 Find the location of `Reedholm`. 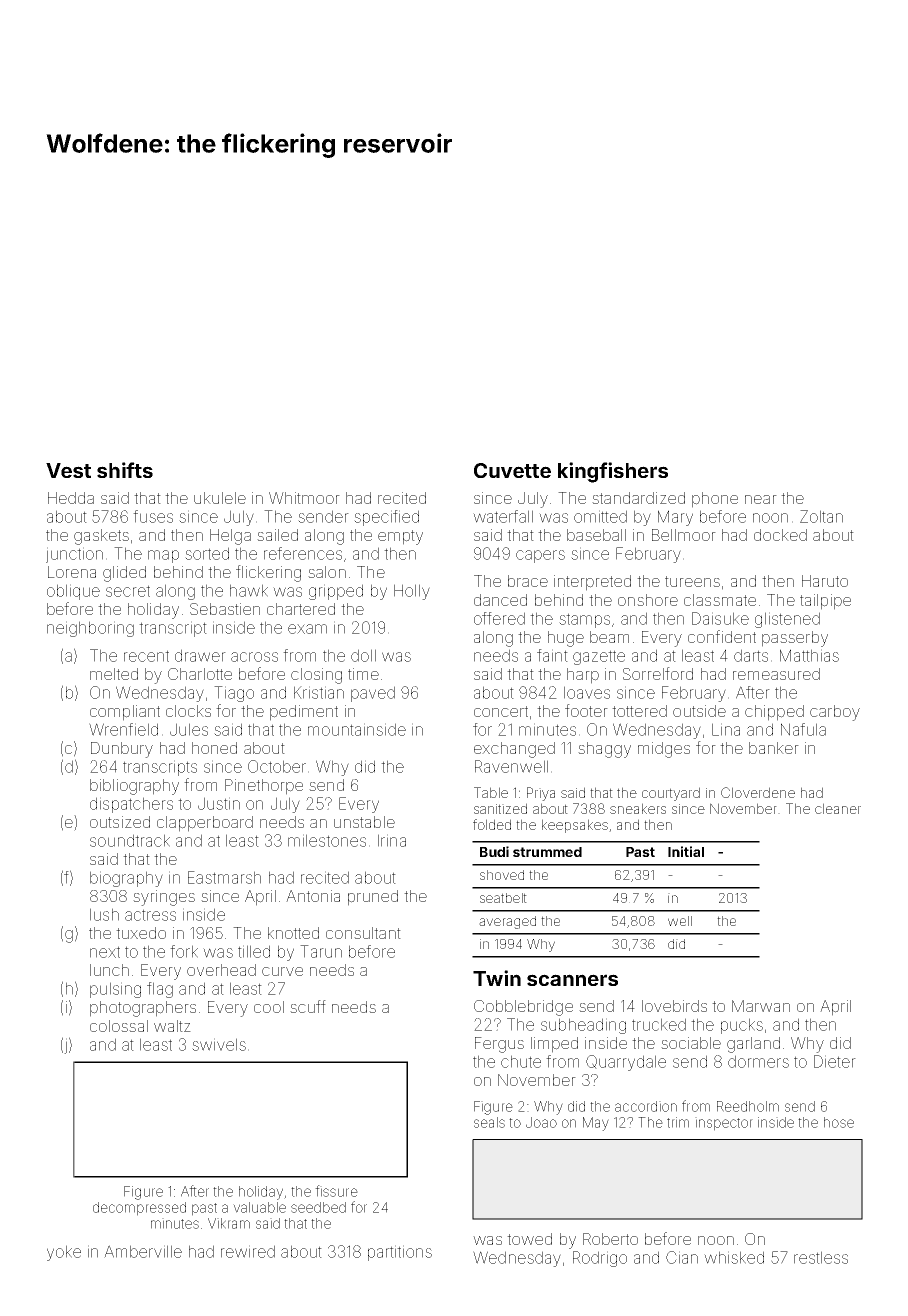

Reedholm is located at coordinates (748, 1106).
